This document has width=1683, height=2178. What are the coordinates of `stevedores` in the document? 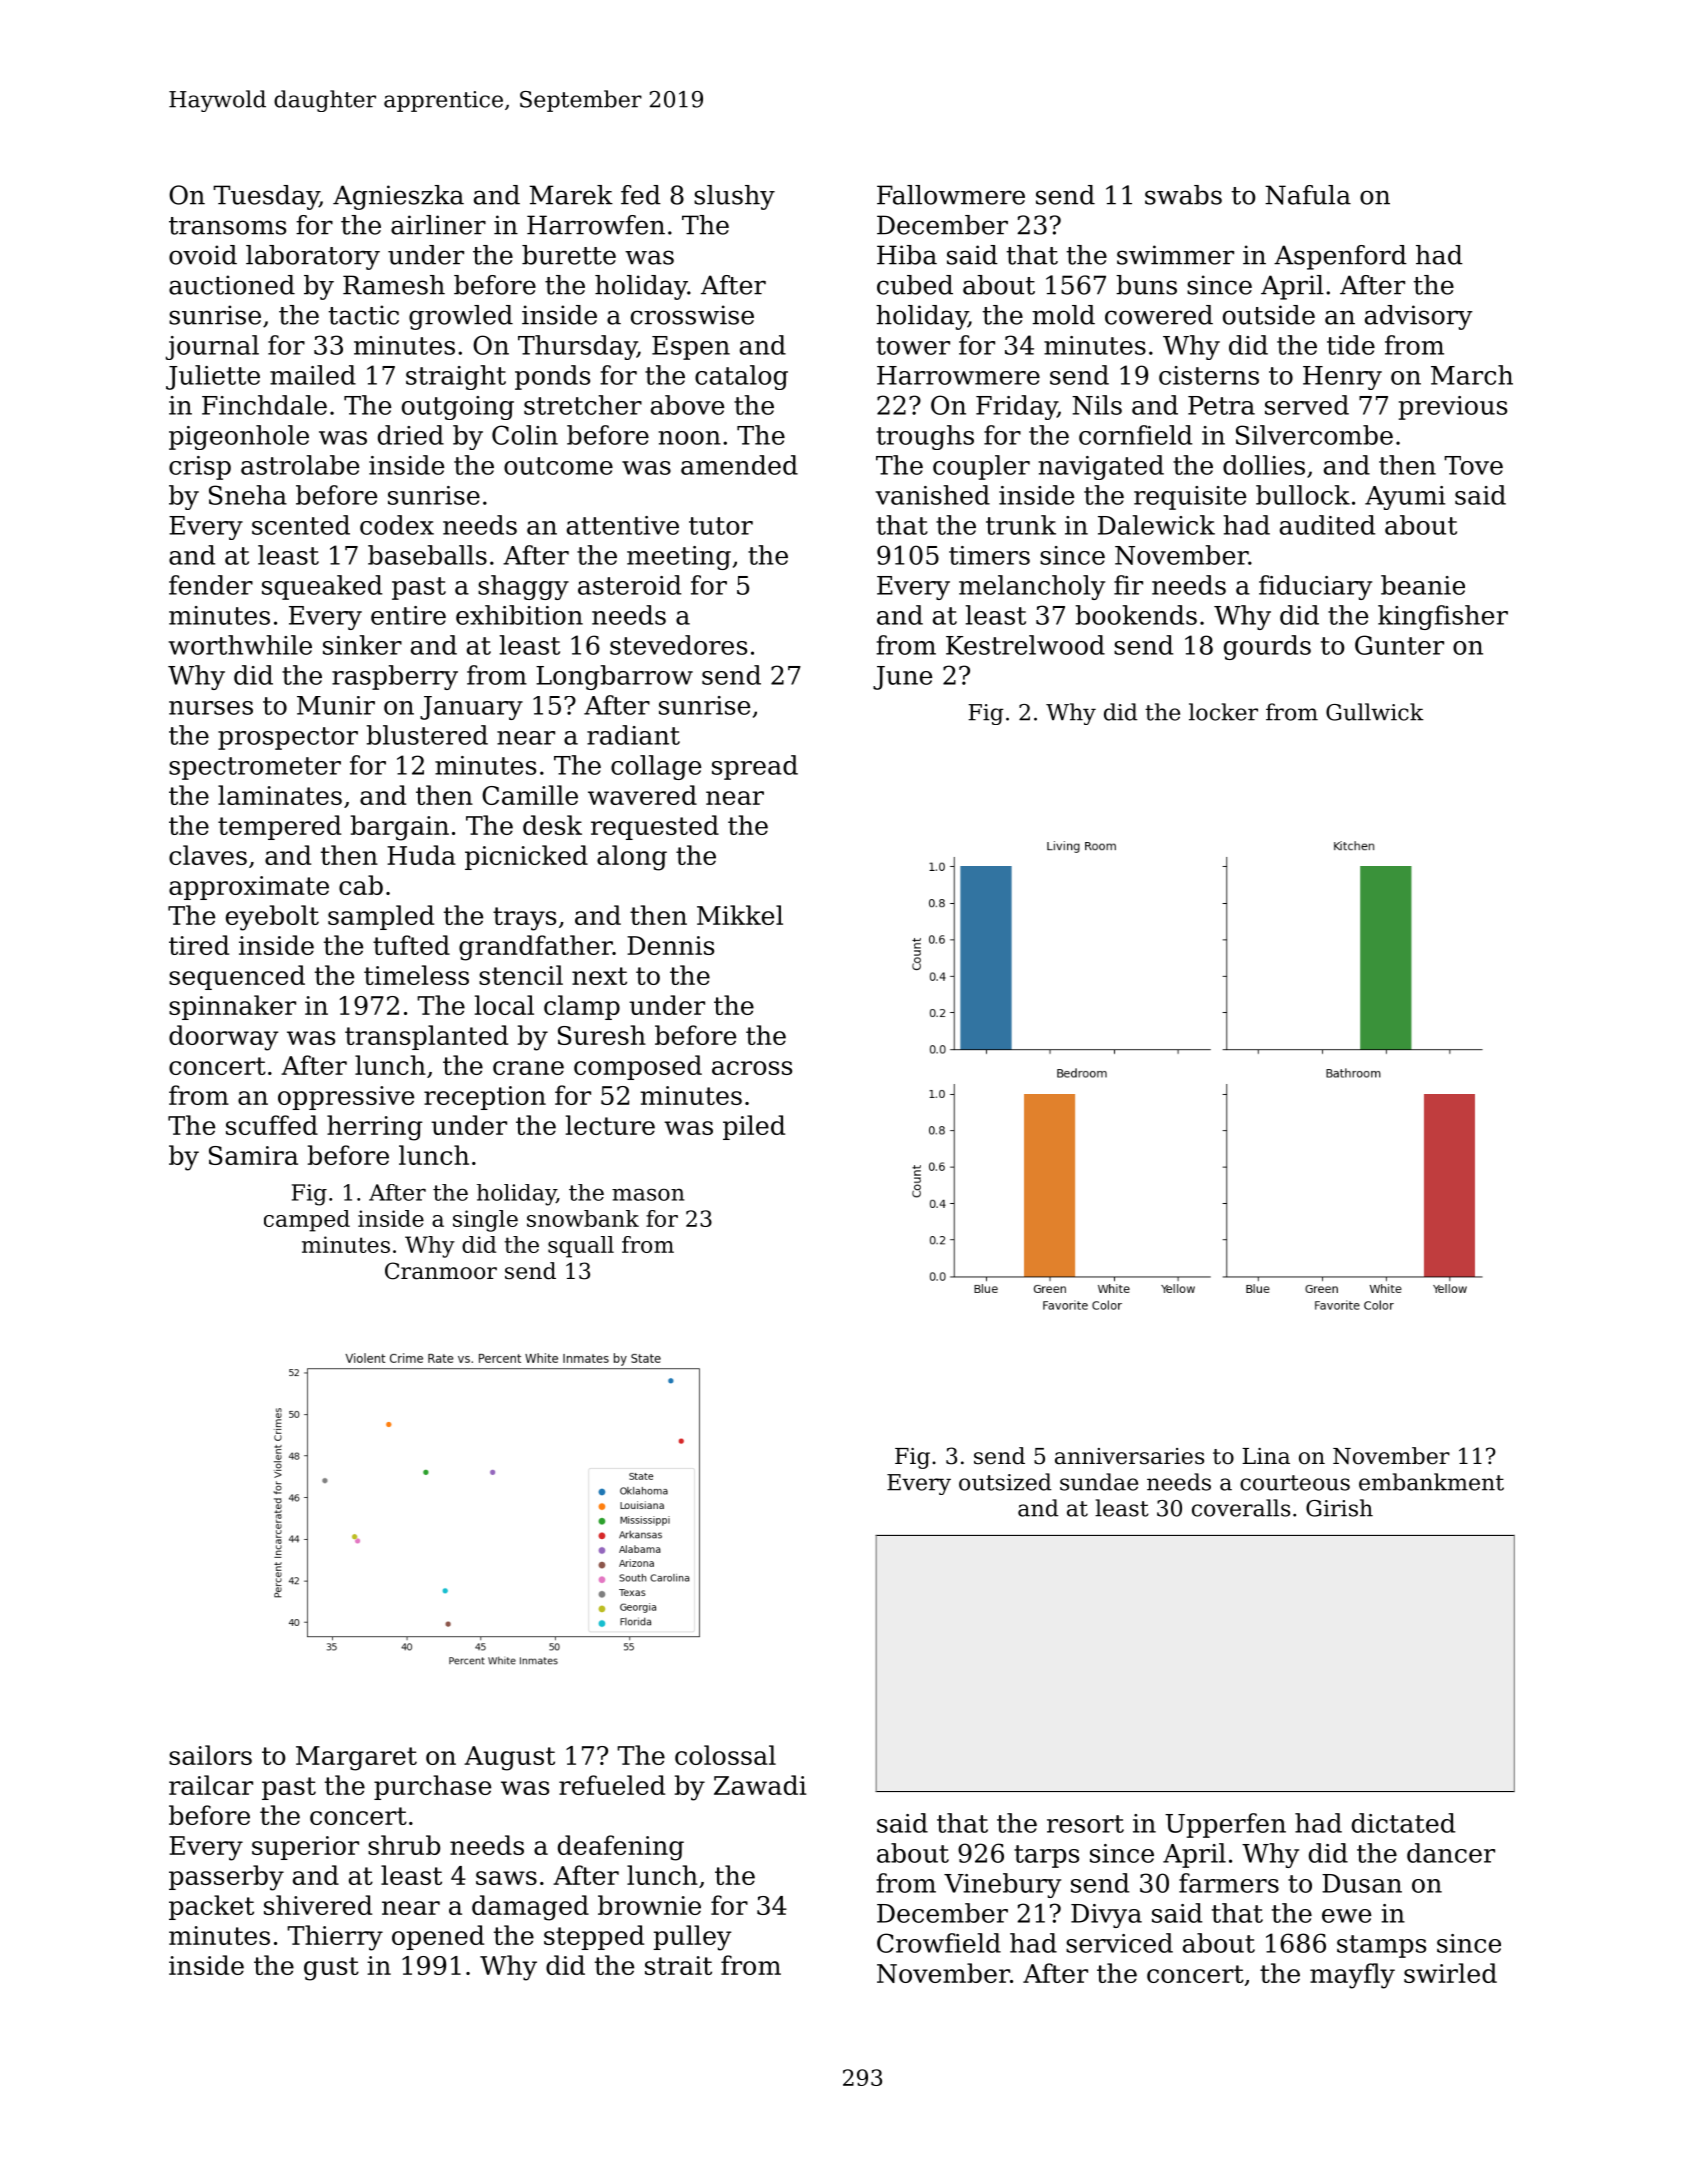 It's located at (678, 645).
